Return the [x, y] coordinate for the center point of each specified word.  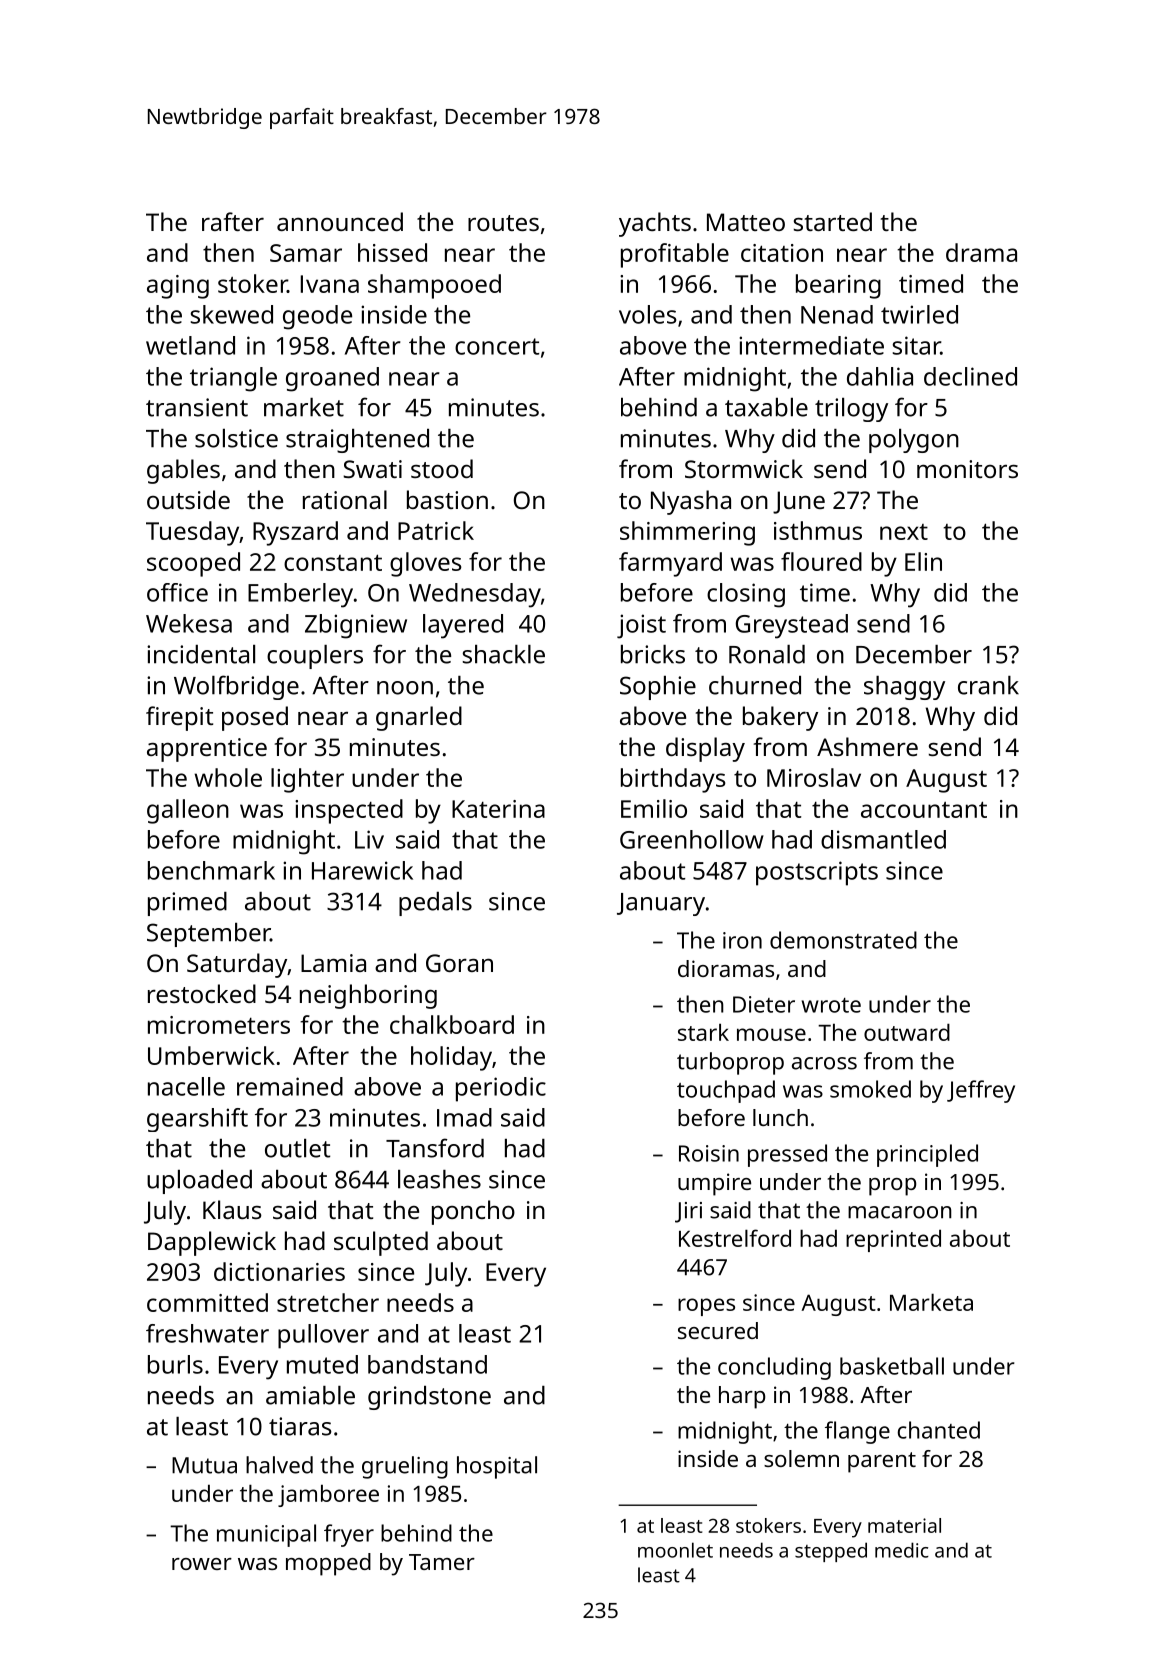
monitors [967, 469]
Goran [459, 963]
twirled [919, 314]
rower [202, 1564]
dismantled [883, 839]
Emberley [300, 595]
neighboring [368, 996]
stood [442, 468]
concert [497, 346]
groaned [332, 379]
